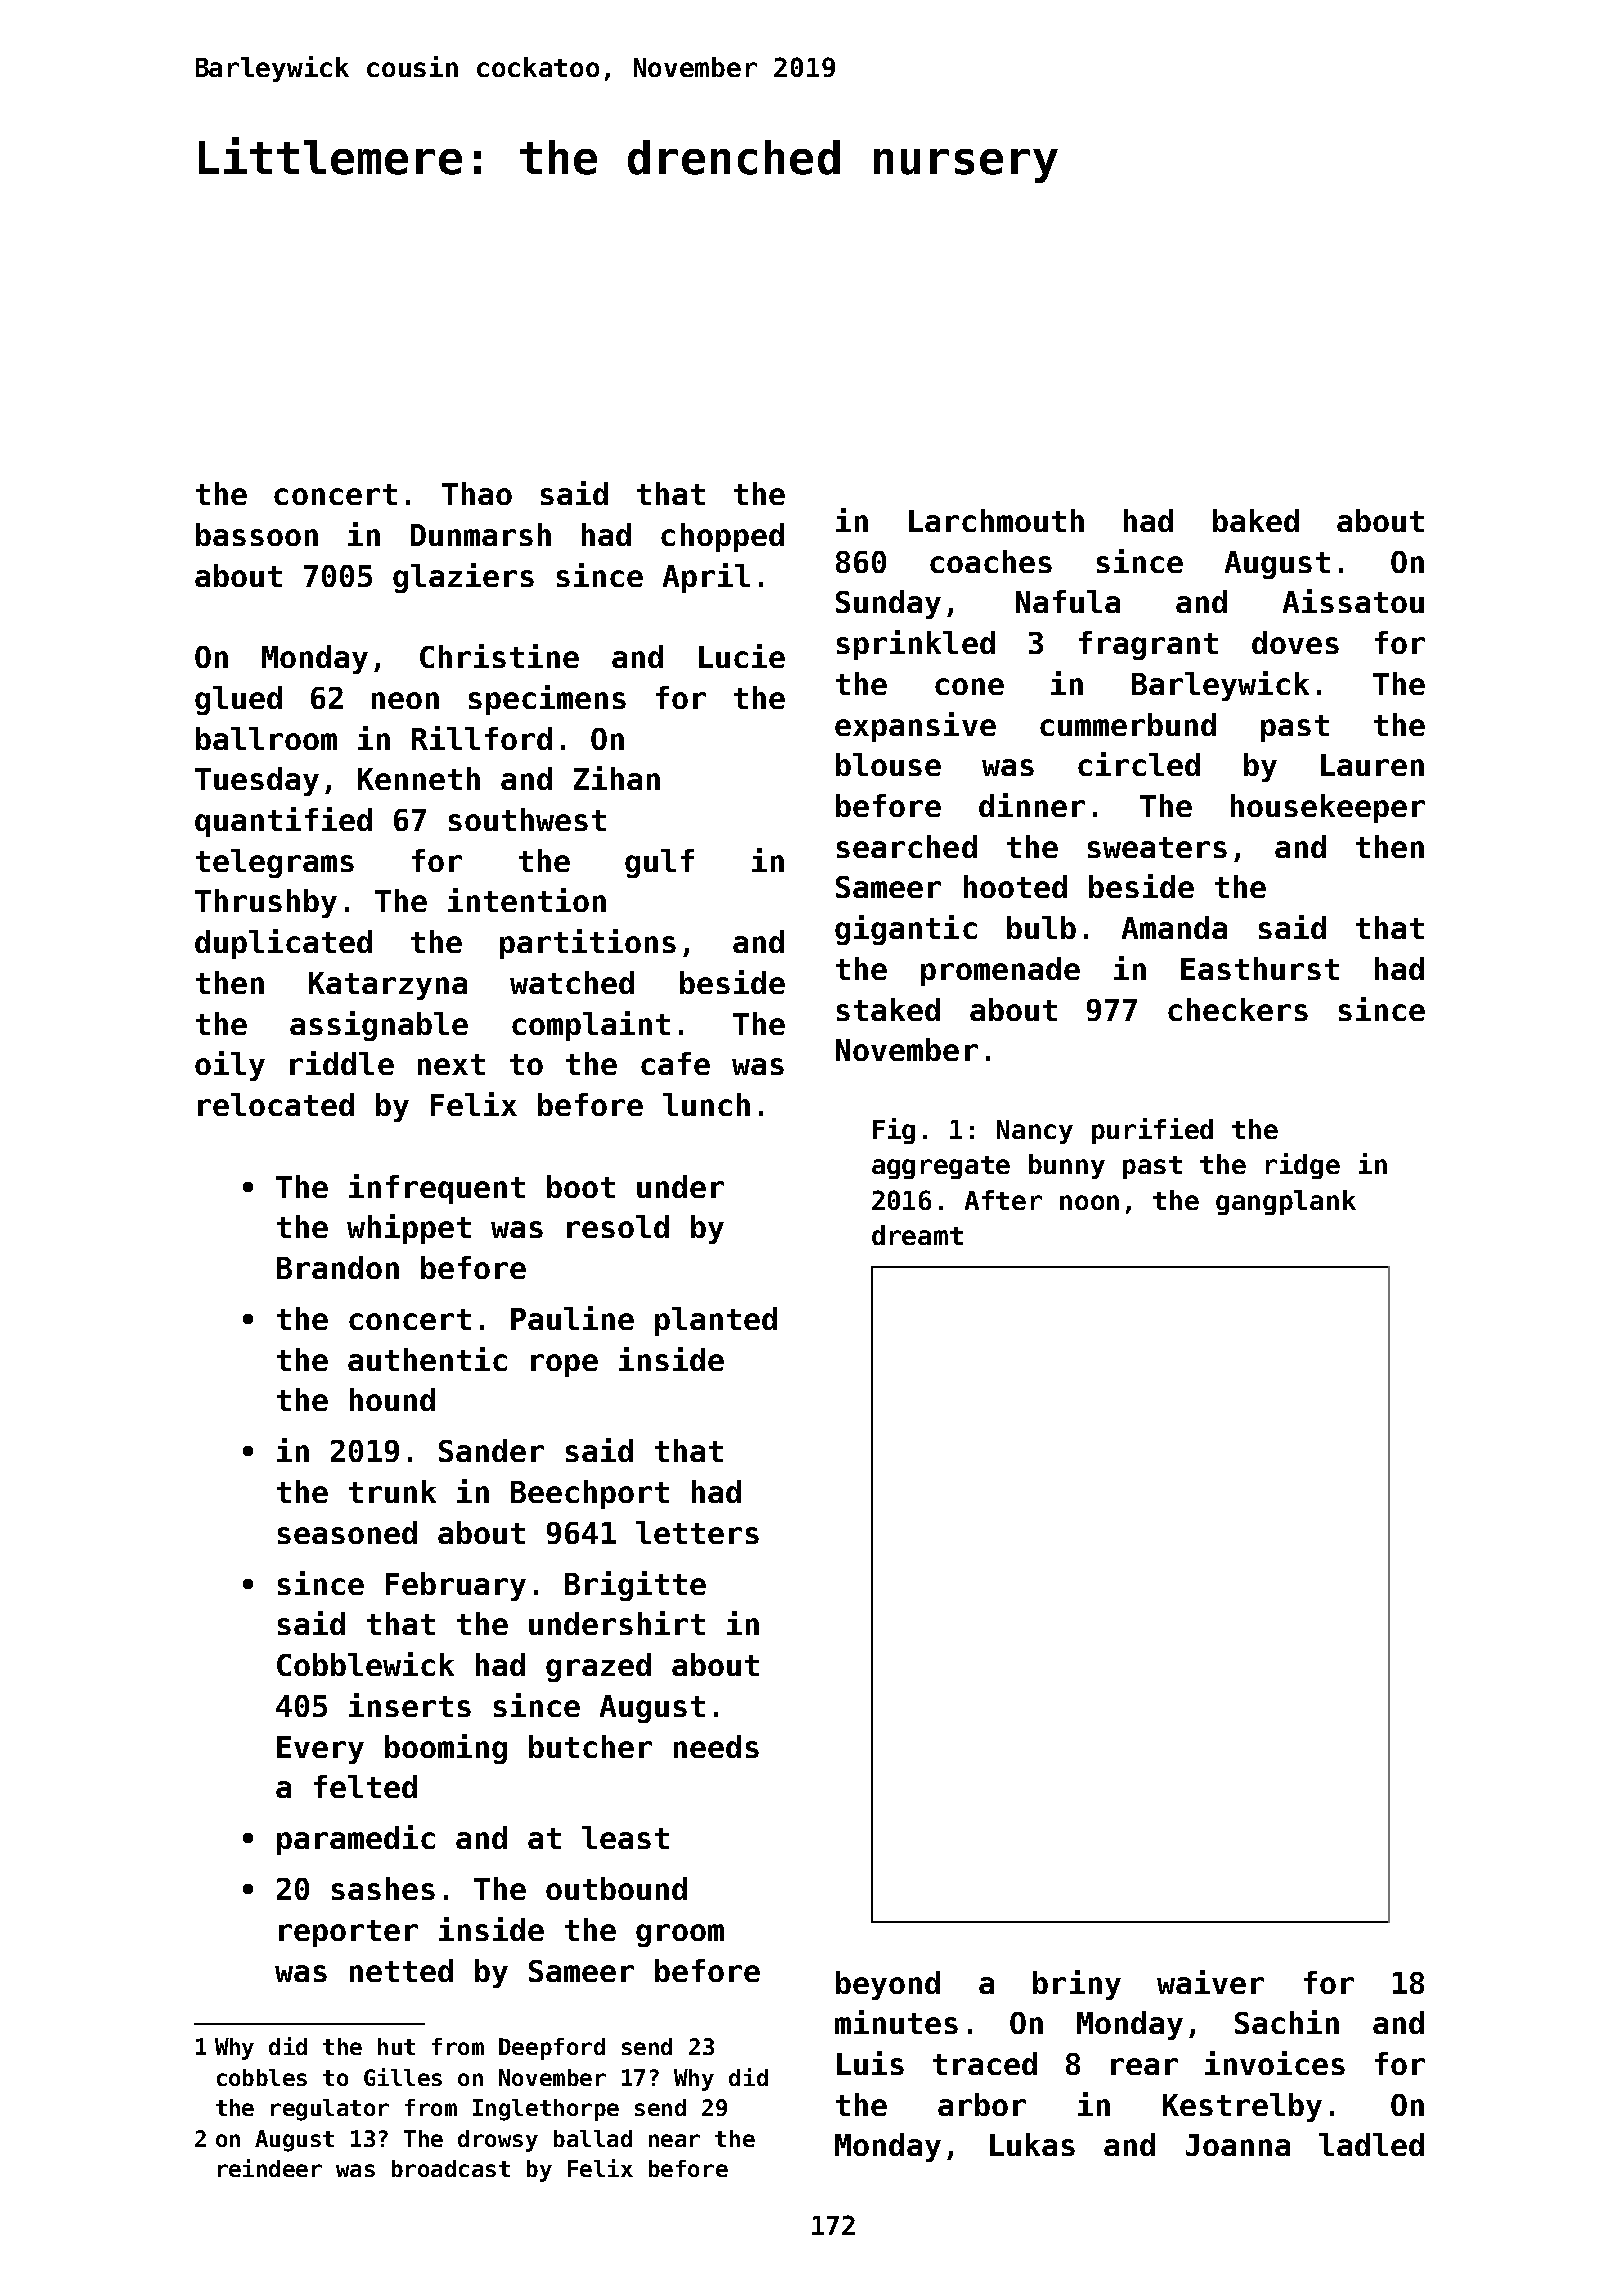 The image size is (1620, 2292). Describe the element at coordinates (915, 727) in the screenshot. I see `expansive` at that location.
